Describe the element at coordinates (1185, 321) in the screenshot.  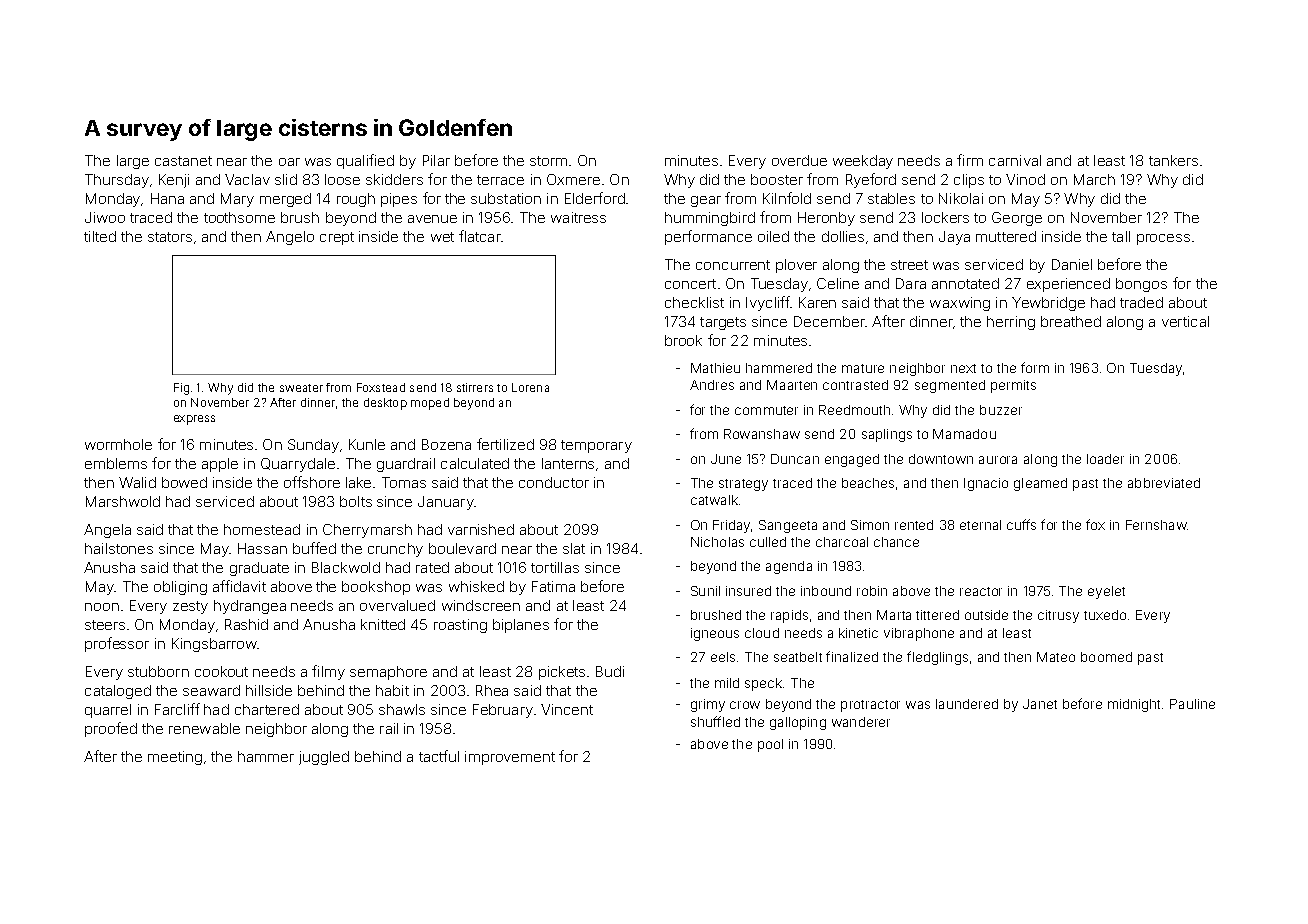
I see `vertical` at that location.
